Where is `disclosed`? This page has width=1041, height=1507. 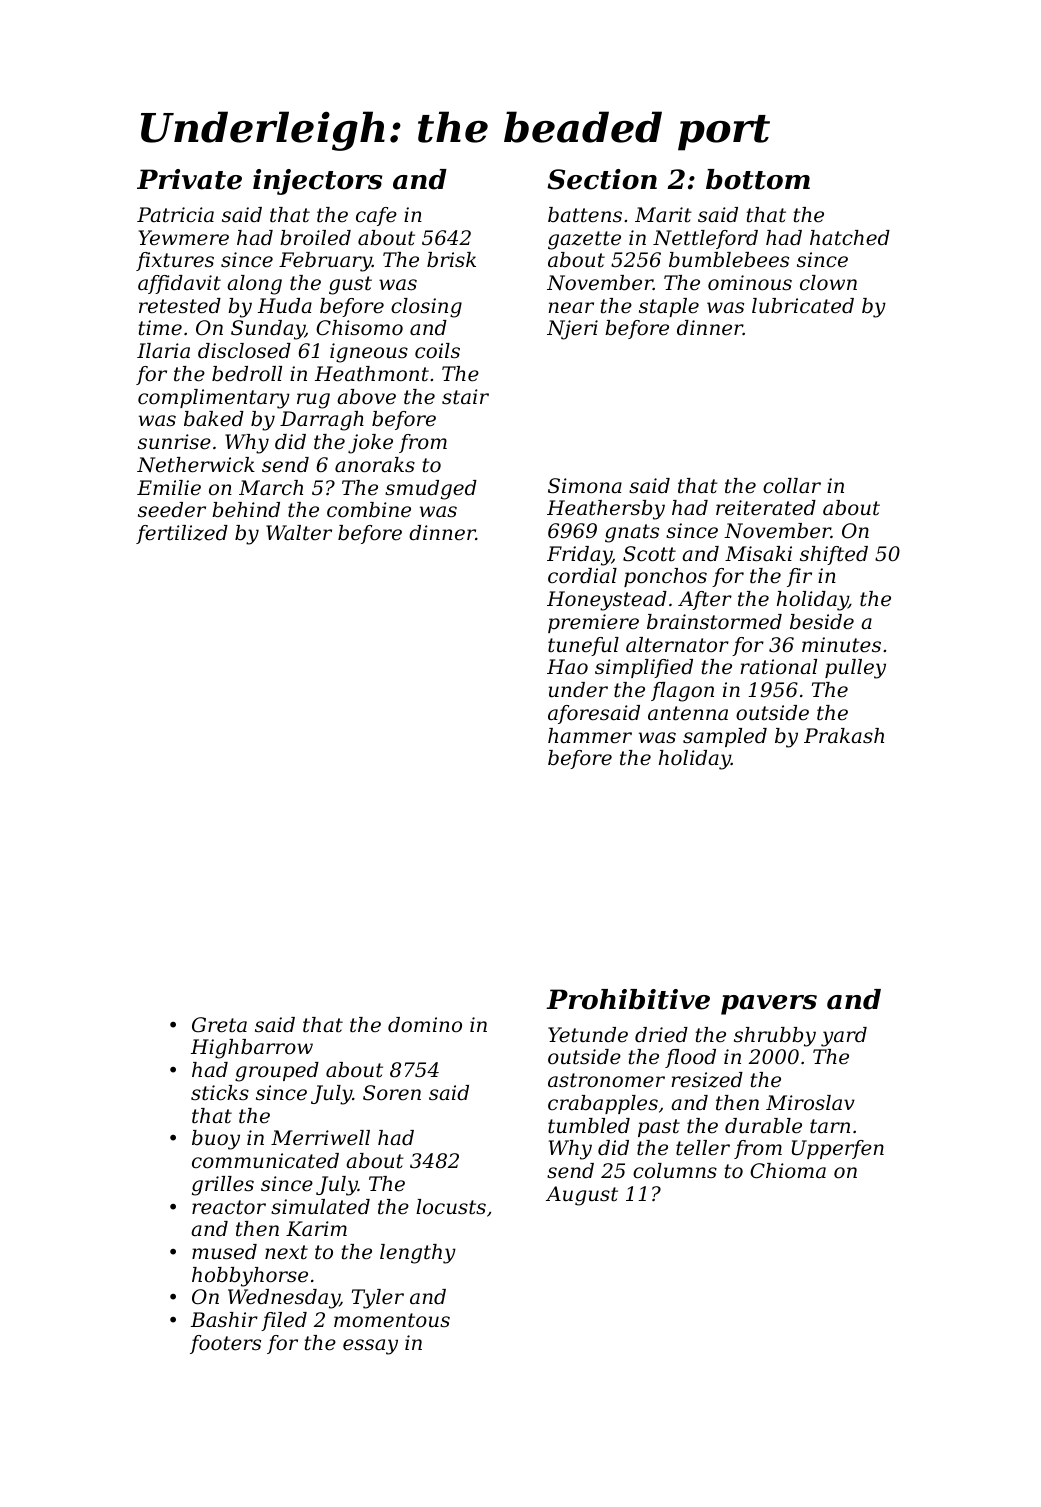
disclosed is located at coordinates (244, 351).
